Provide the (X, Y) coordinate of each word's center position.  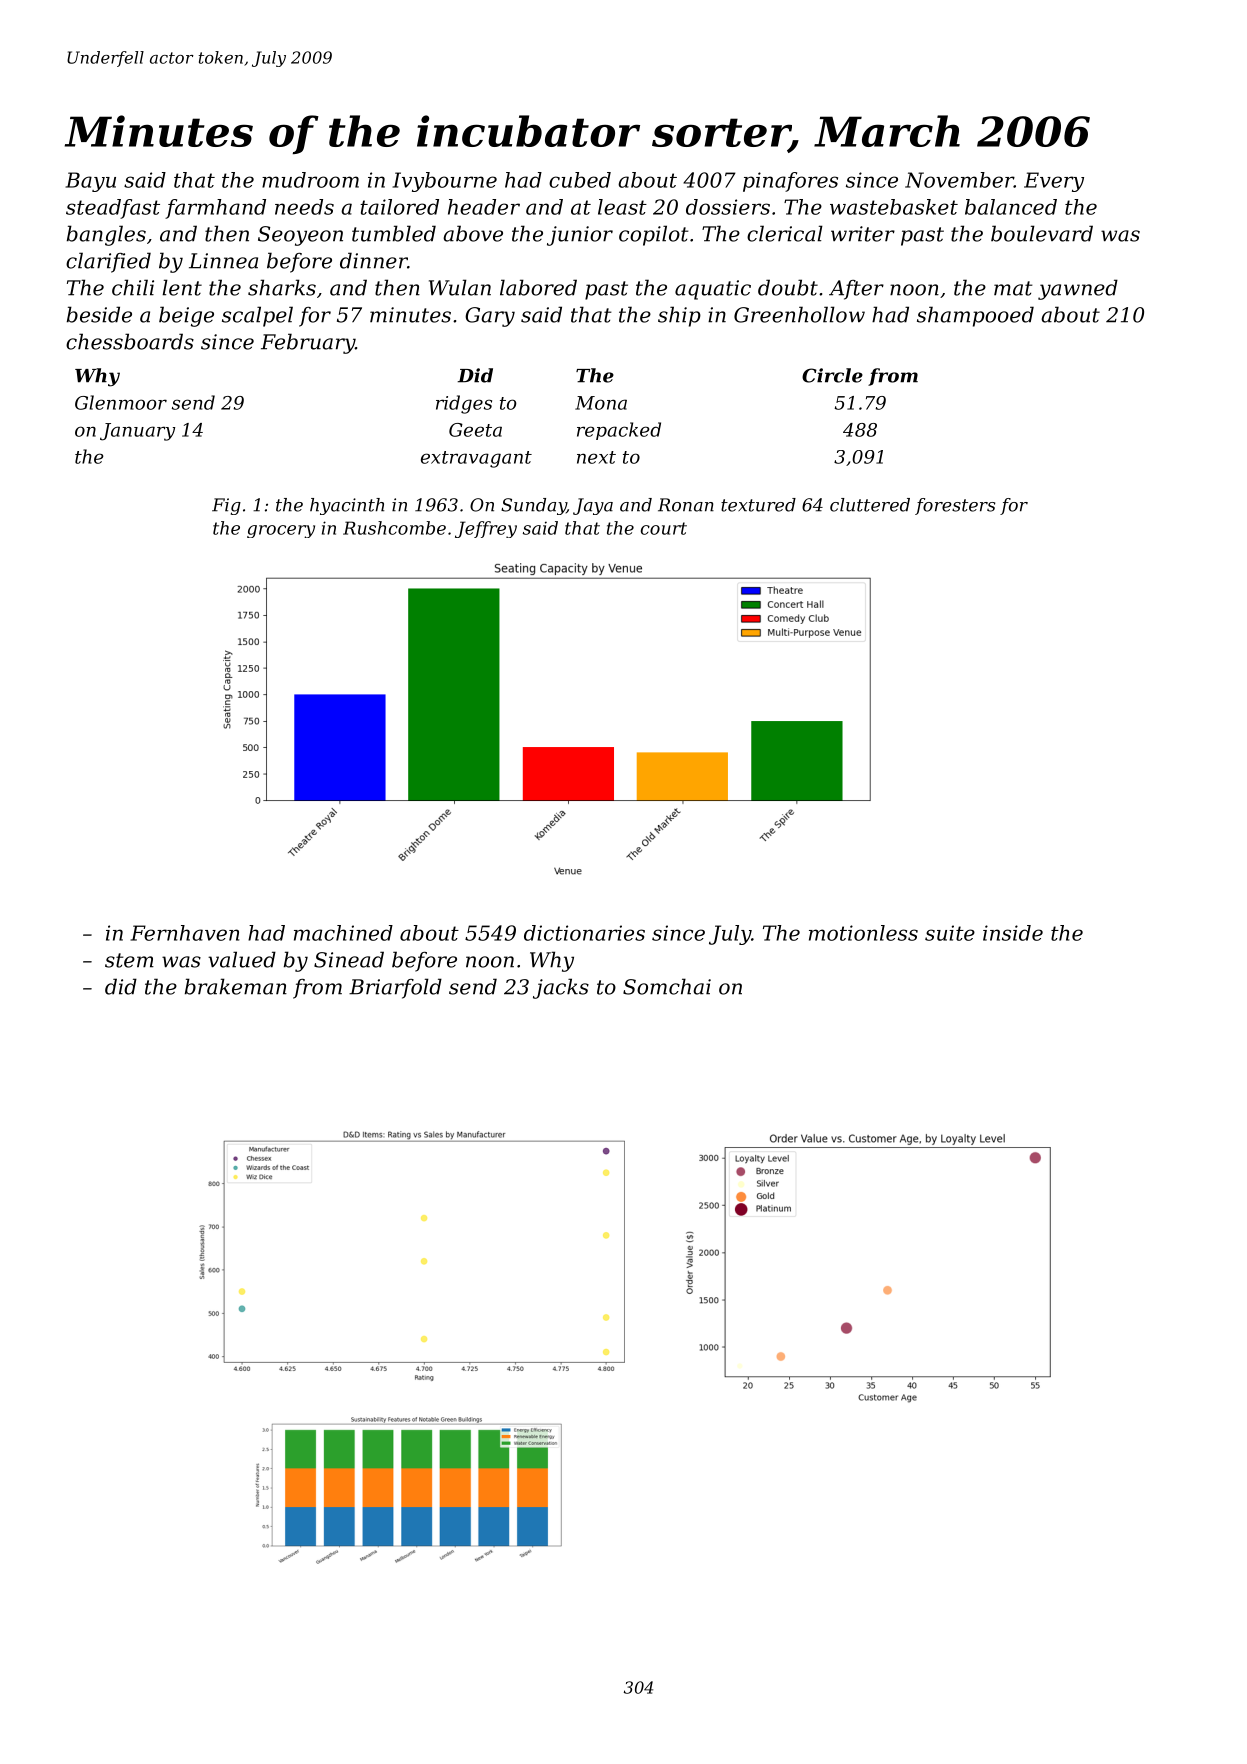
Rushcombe (394, 528)
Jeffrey (486, 529)
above (473, 233)
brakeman (236, 986)
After (856, 290)
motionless (863, 933)
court (664, 528)
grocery (281, 531)
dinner (373, 260)
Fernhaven (184, 933)
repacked (619, 431)
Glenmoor (121, 402)
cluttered (870, 505)
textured (758, 505)
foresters (955, 506)
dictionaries (584, 933)
